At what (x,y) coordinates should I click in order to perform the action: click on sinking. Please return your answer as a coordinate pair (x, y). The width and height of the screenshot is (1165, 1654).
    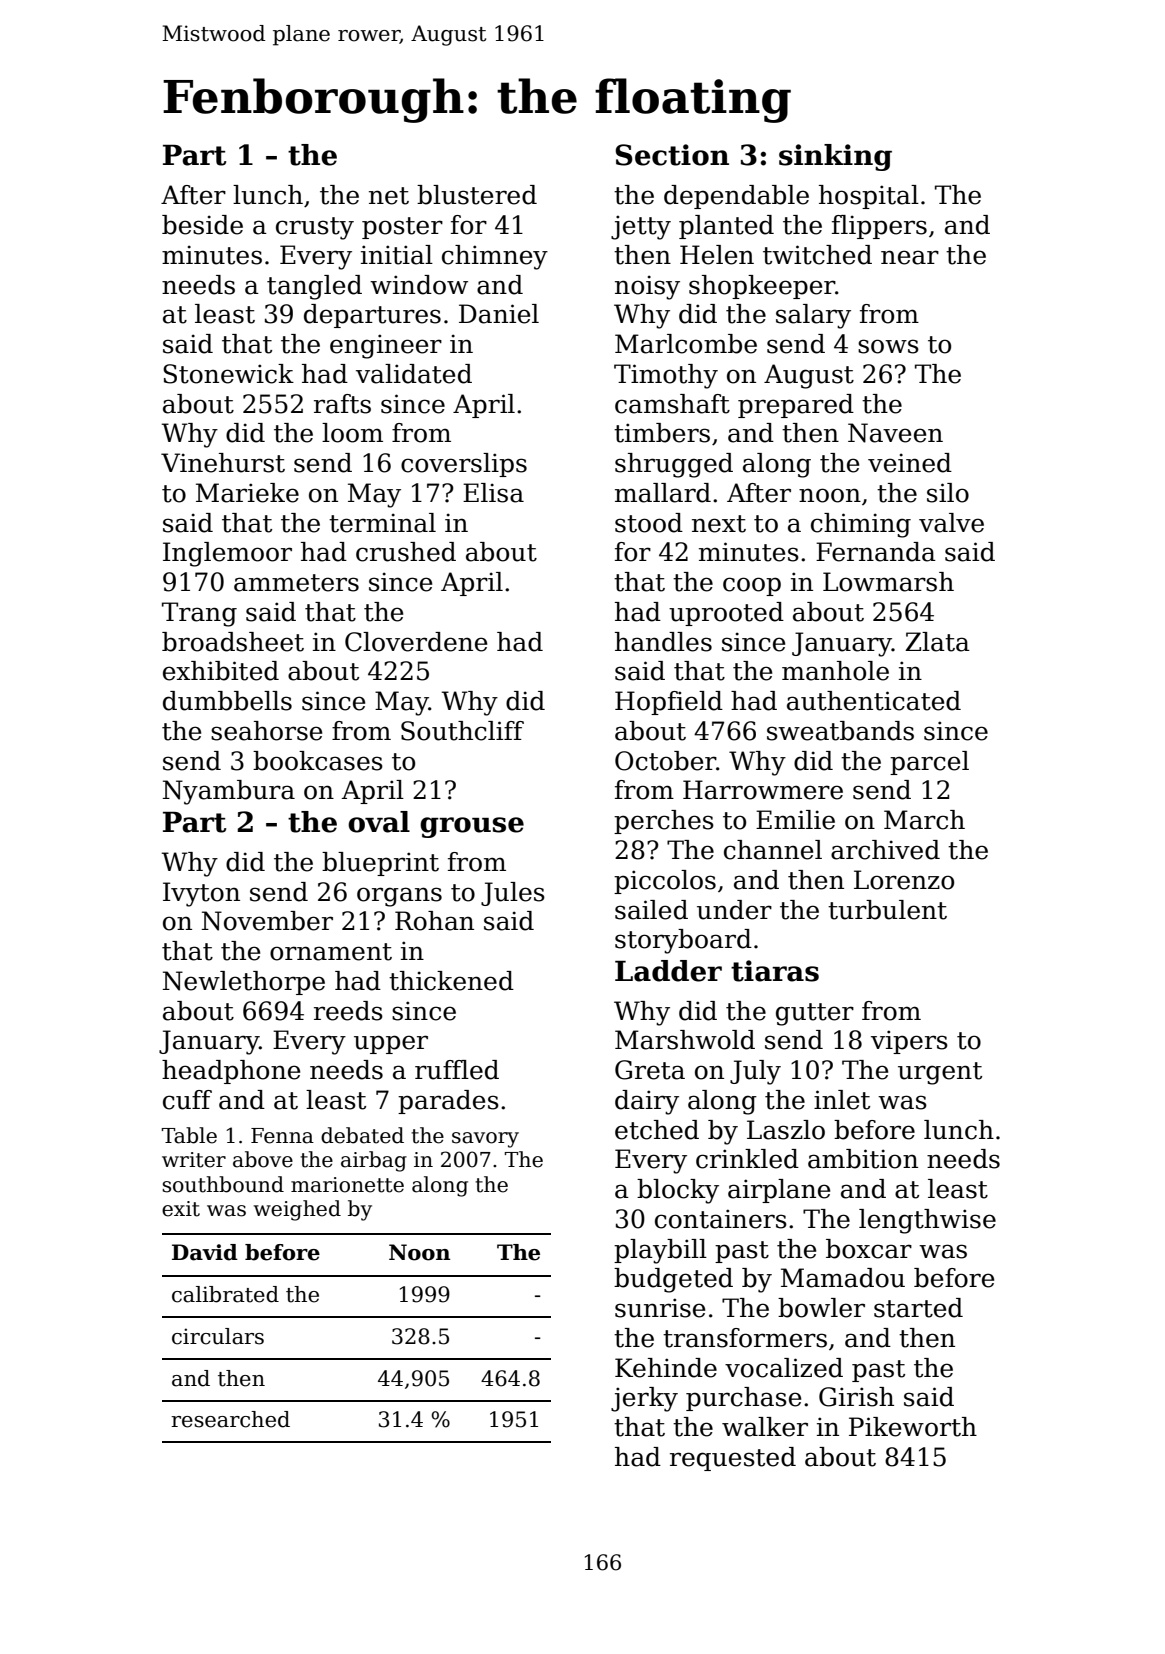
    Looking at the image, I should click on (835, 157).
